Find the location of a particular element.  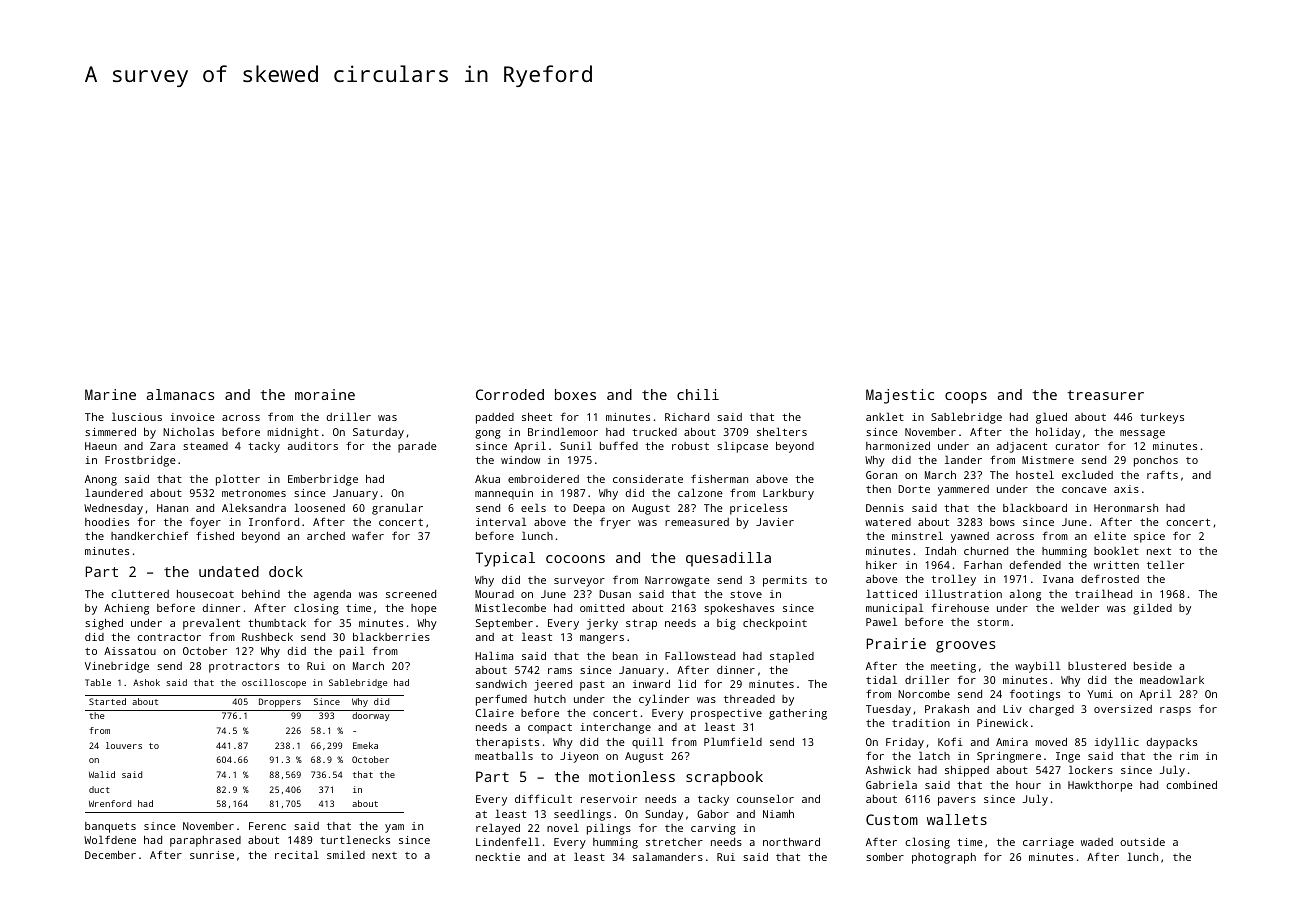

Aissatou is located at coordinates (130, 651).
